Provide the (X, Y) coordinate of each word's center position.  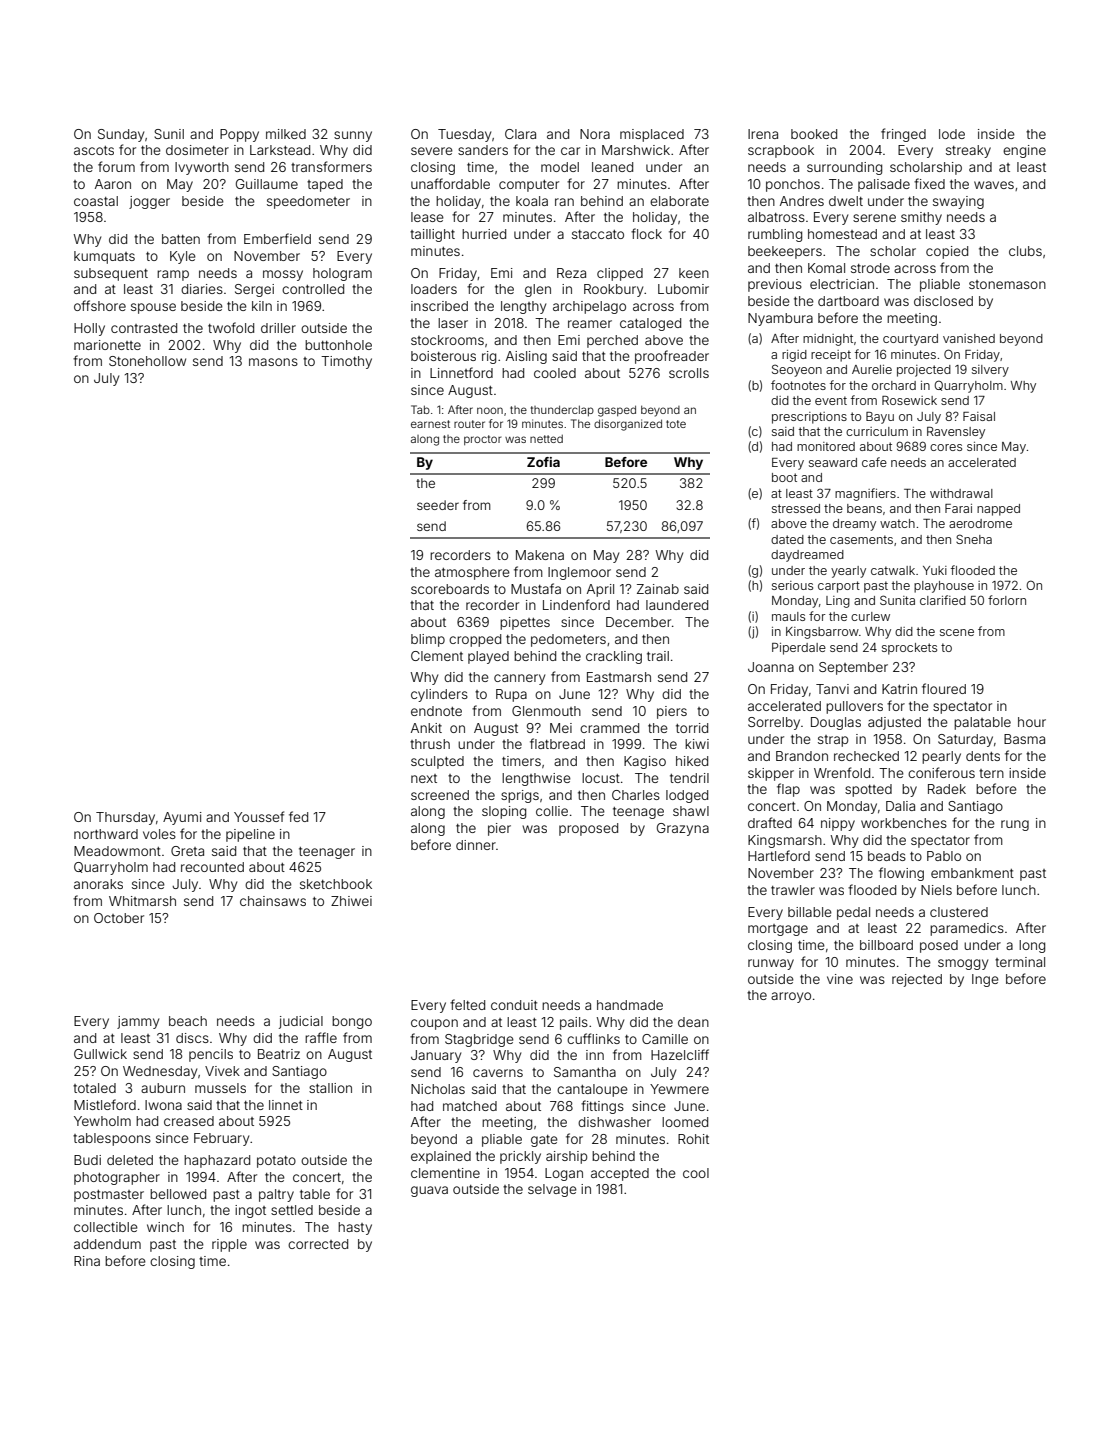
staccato (598, 234)
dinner (476, 845)
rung (1015, 825)
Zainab (658, 589)
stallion (330, 1088)
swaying (958, 202)
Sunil (169, 134)
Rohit (693, 1139)
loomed (685, 1122)
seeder (438, 505)
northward (106, 834)
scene (957, 632)
